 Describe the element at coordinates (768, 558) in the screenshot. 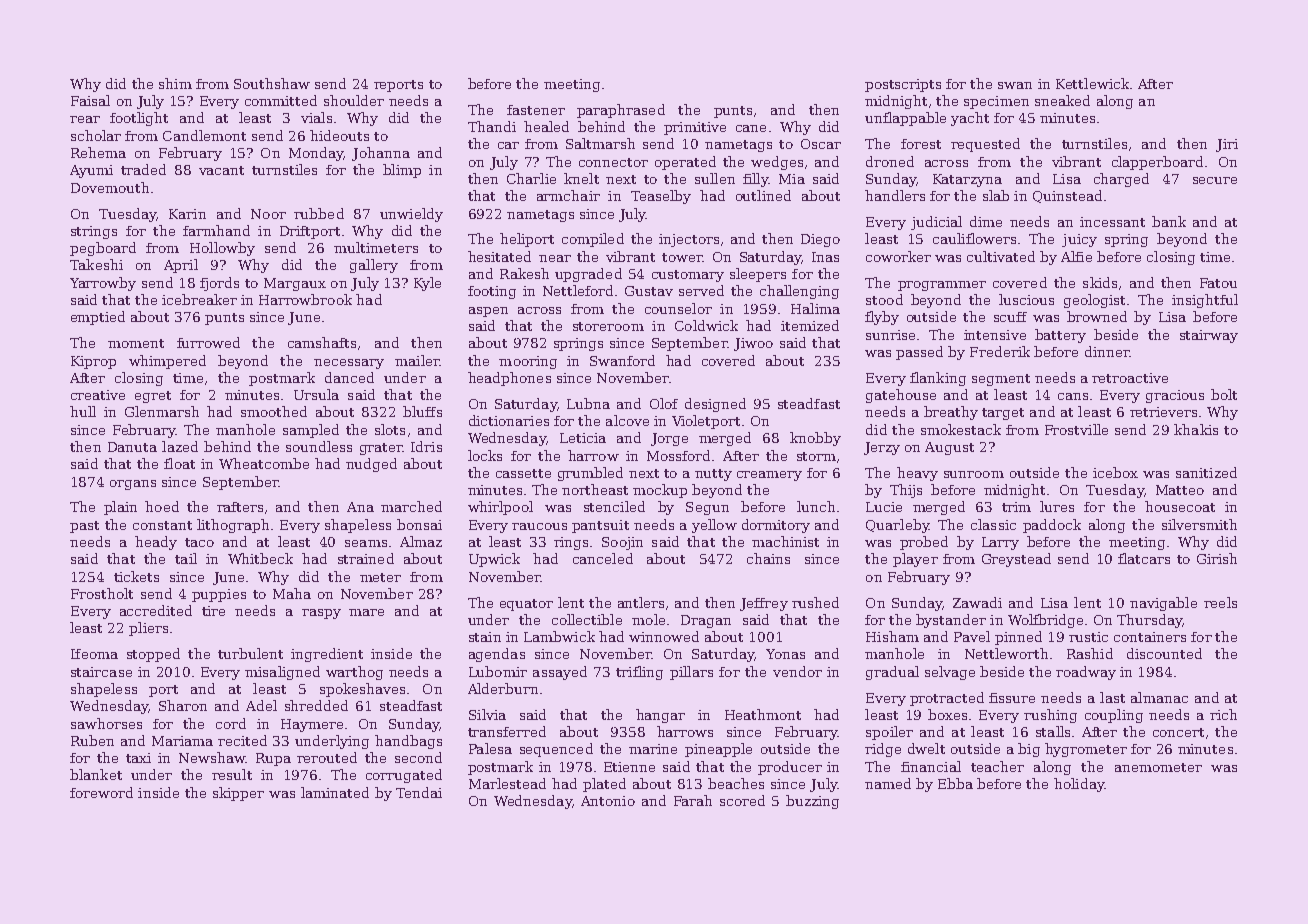

I see `chains` at that location.
